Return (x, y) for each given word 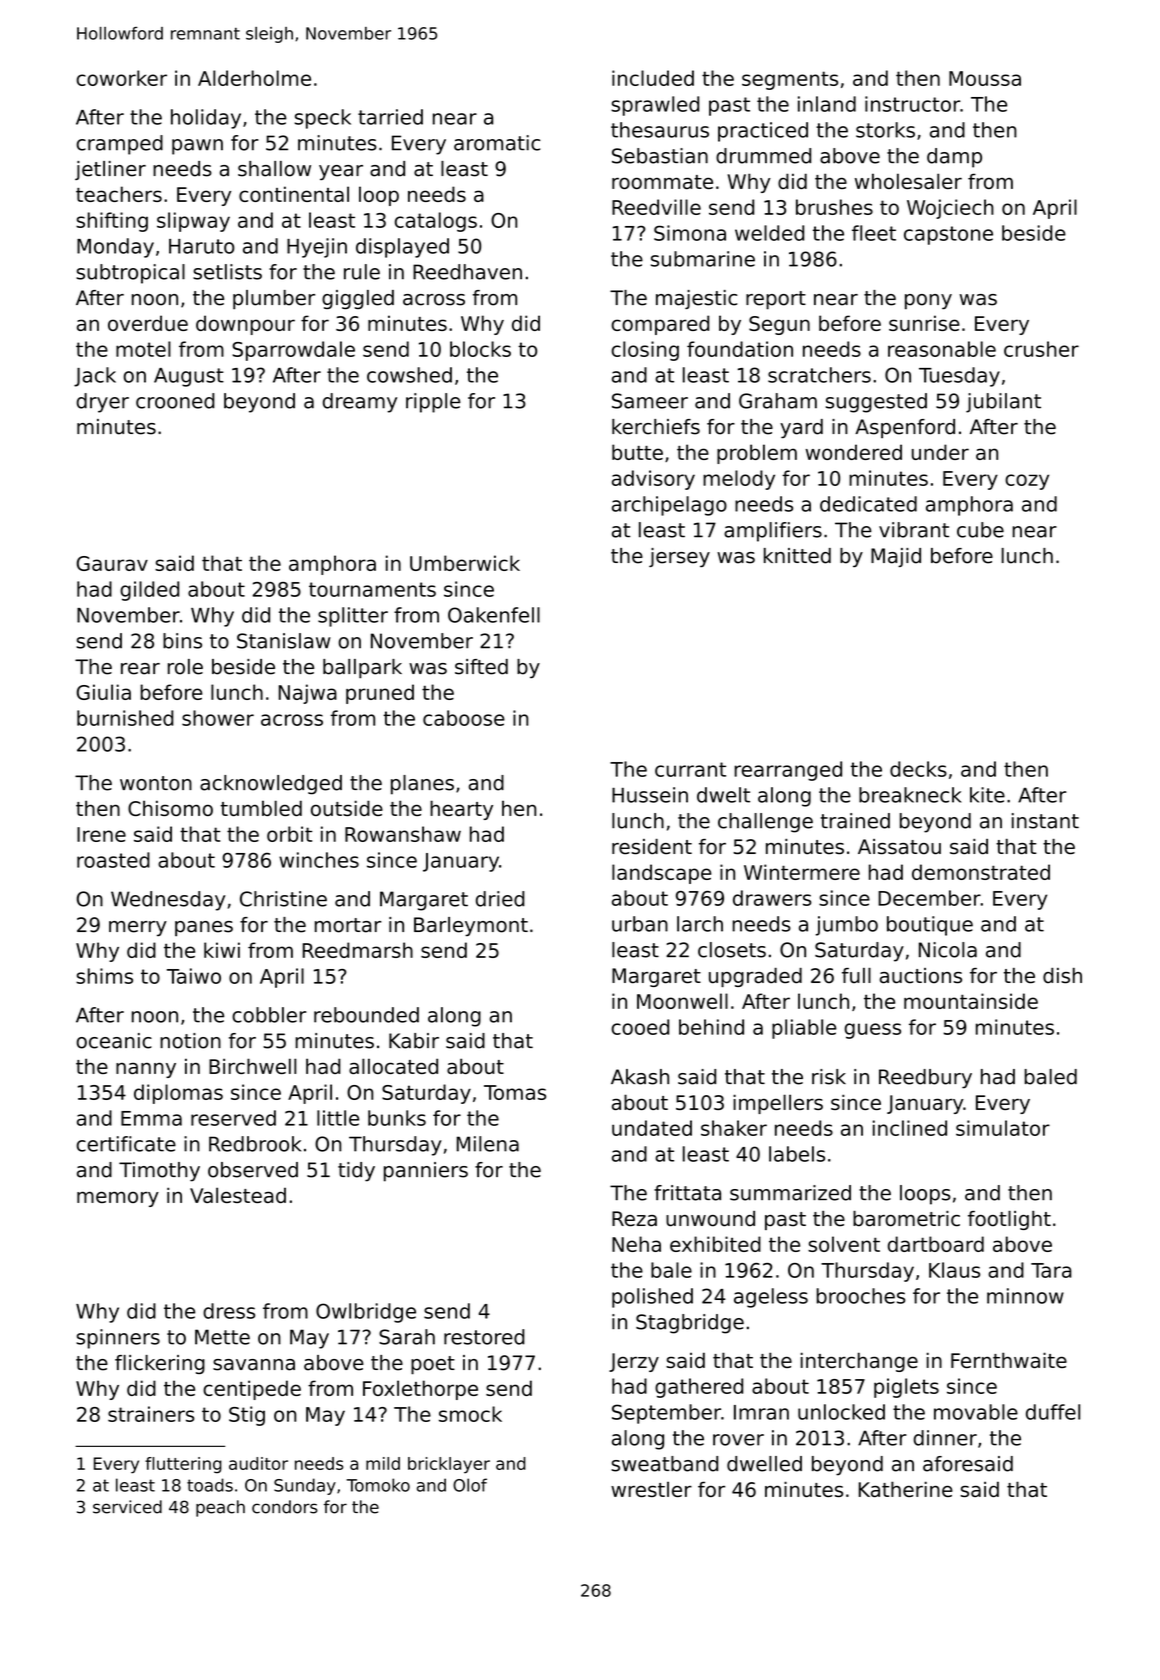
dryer (102, 403)
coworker (121, 78)
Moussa (985, 78)
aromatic (497, 143)
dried (500, 899)
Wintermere (802, 872)
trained (855, 821)
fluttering (183, 1465)
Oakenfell (494, 615)
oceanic (114, 1041)
